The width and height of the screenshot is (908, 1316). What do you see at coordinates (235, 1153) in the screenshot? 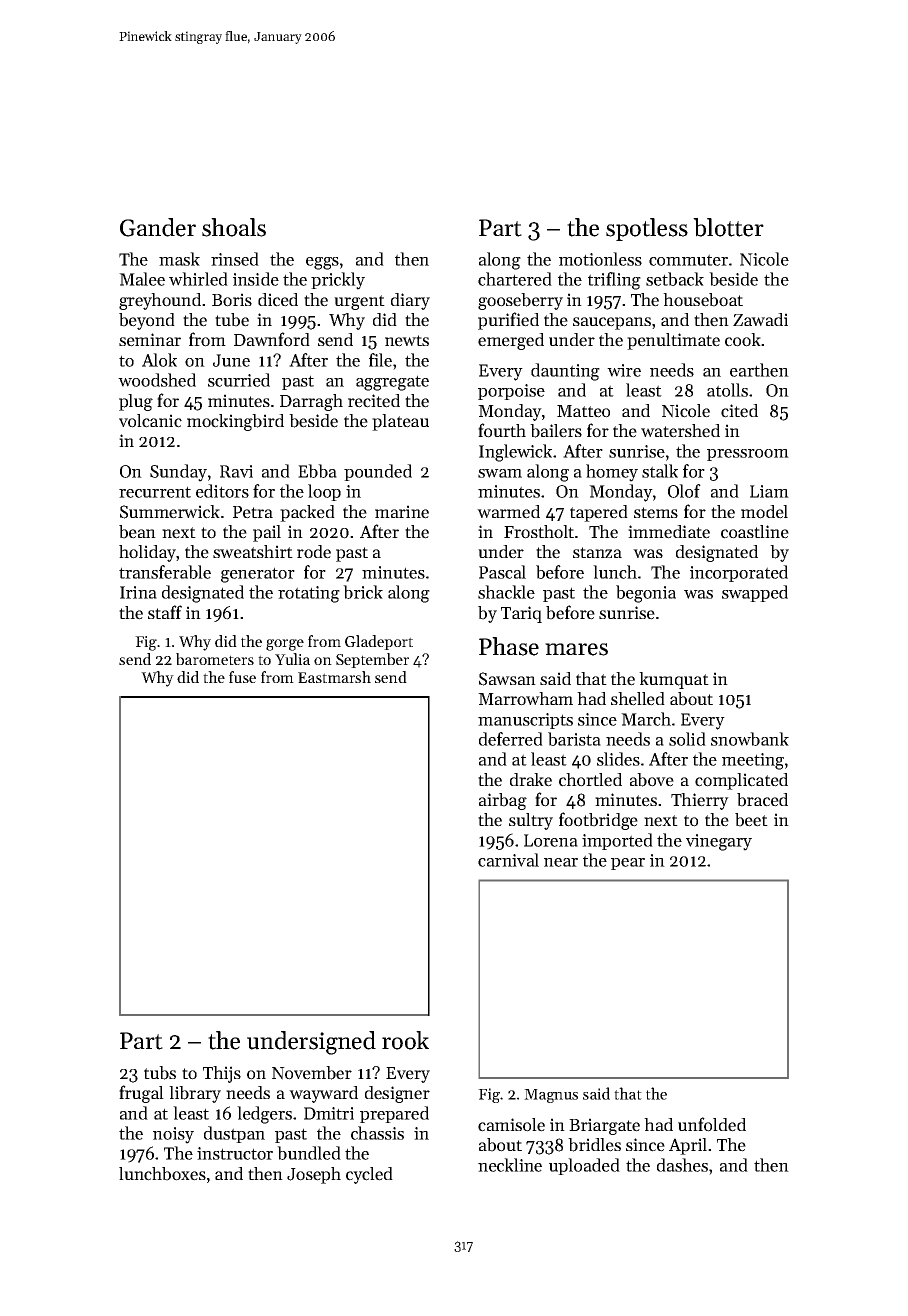
I see `instructor` at bounding box center [235, 1153].
